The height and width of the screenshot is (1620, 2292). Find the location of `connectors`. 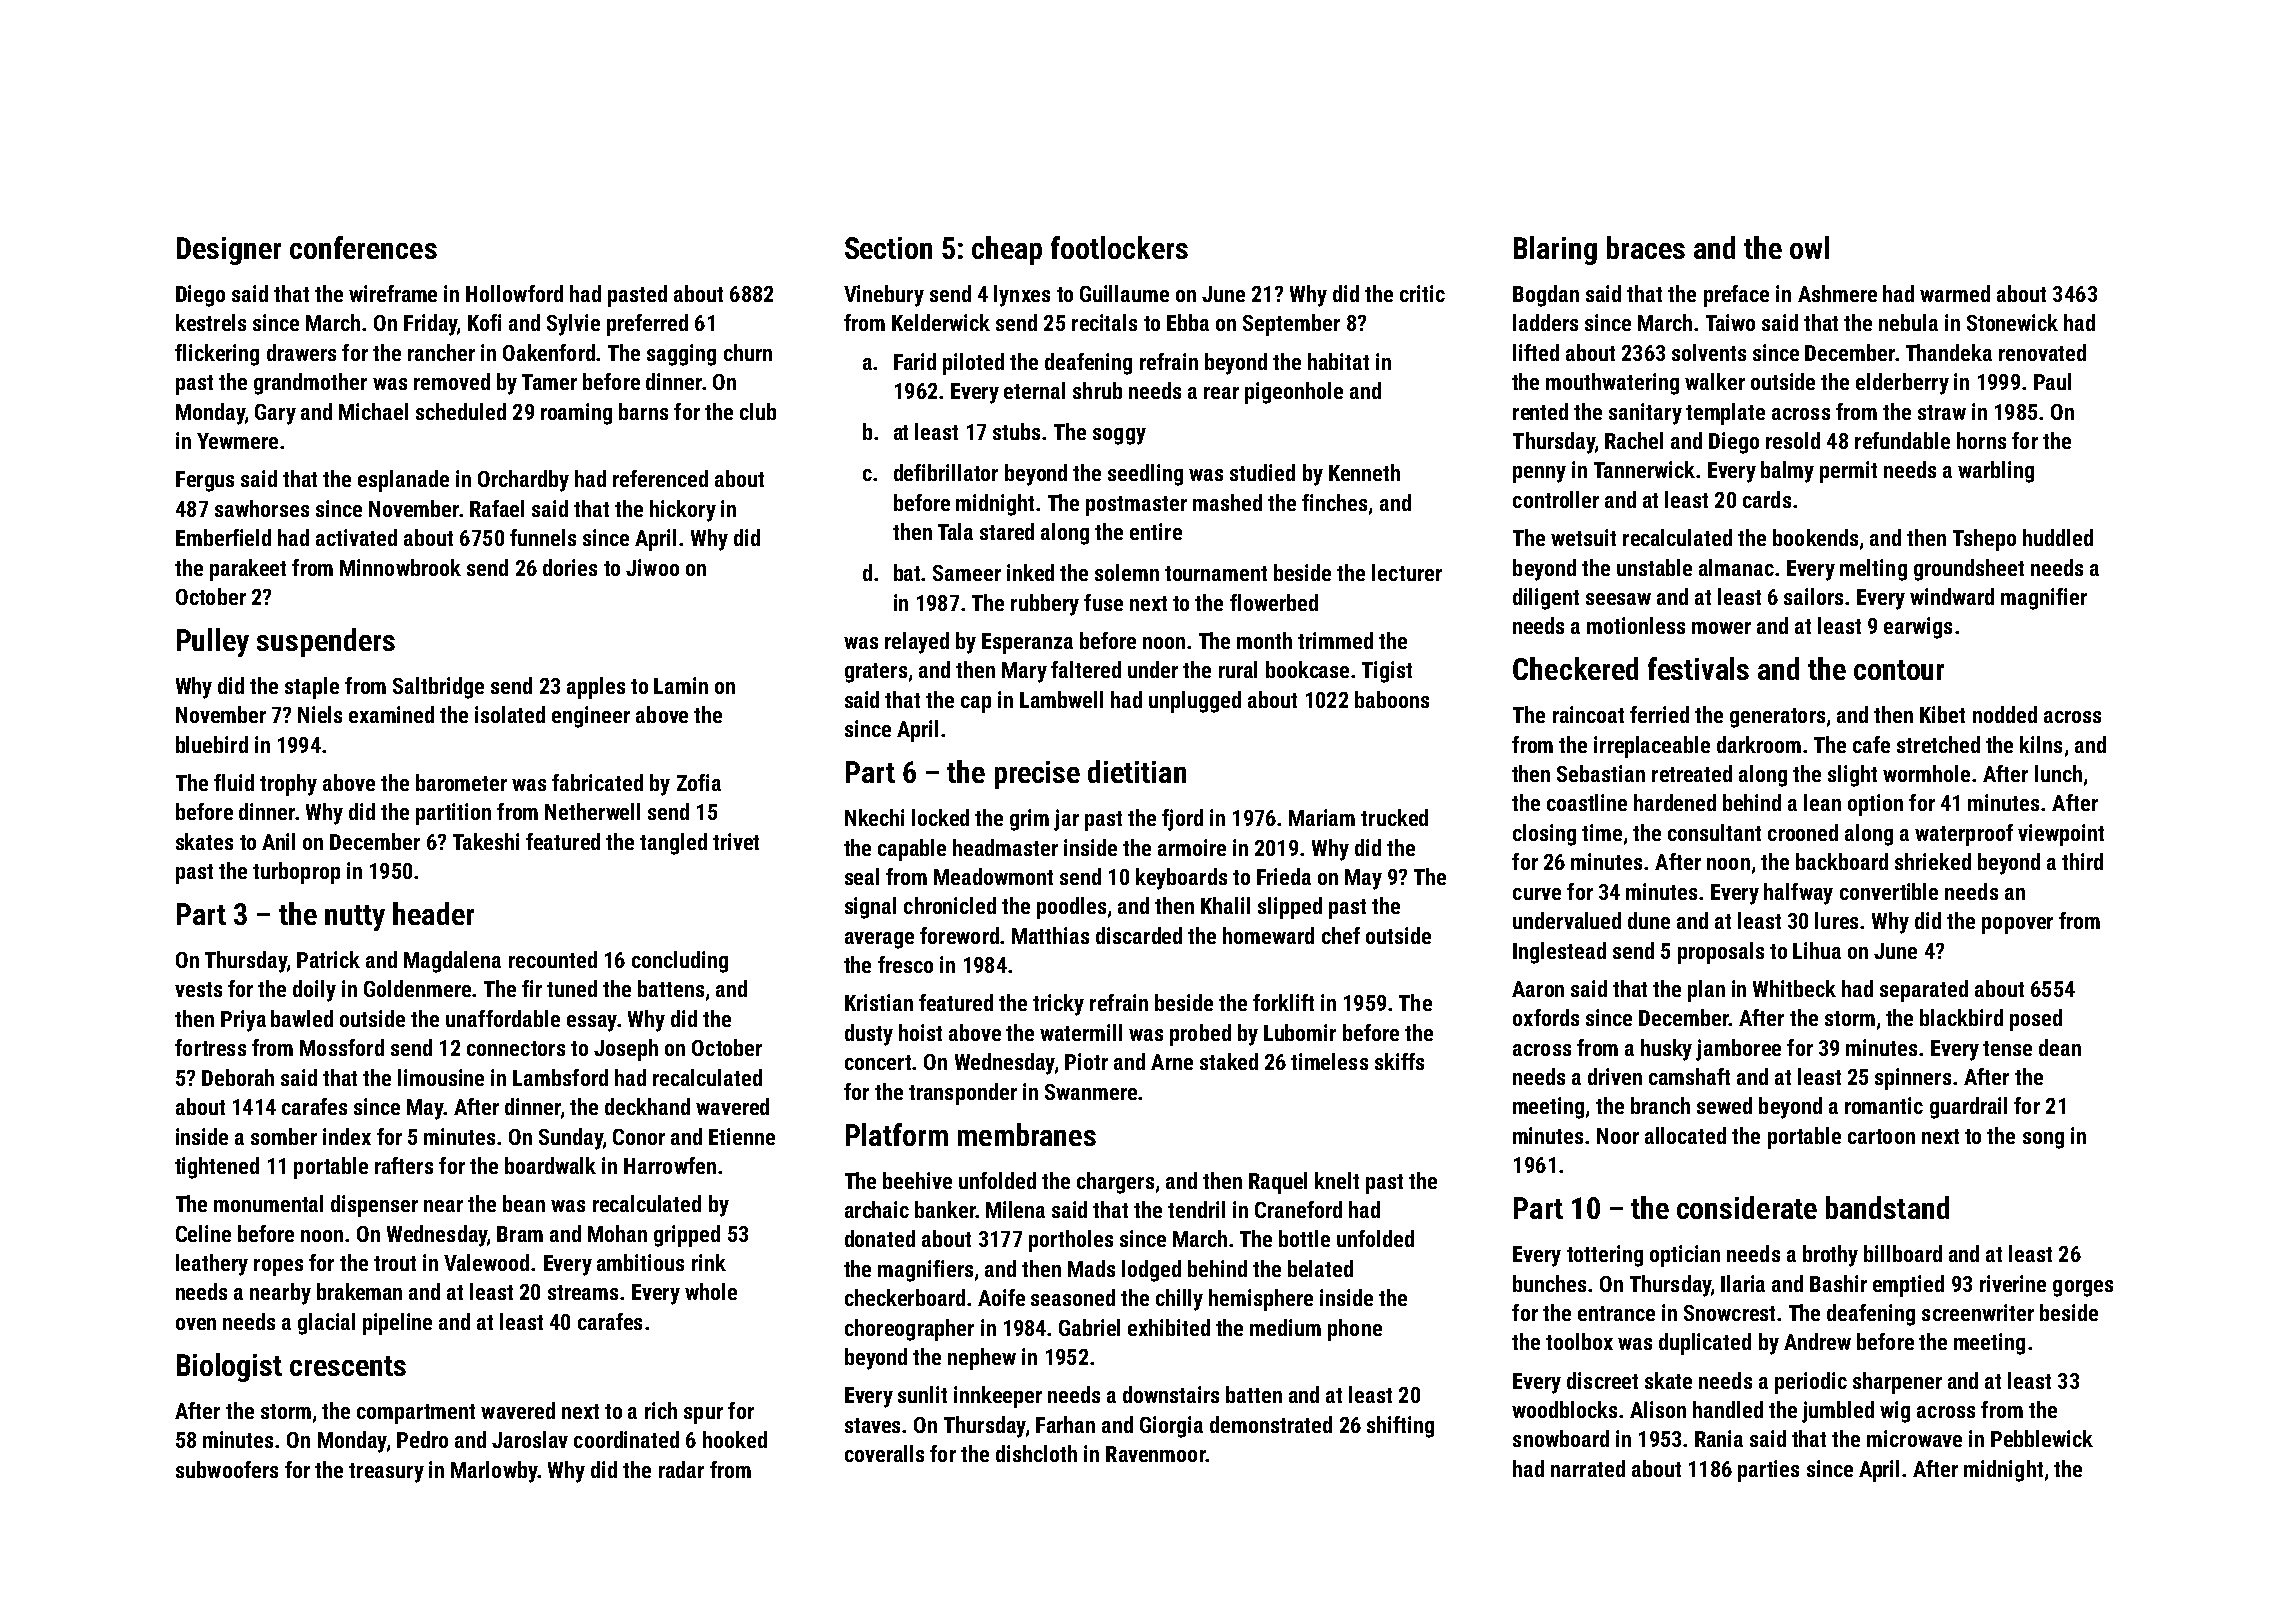

connectors is located at coordinates (516, 1048).
